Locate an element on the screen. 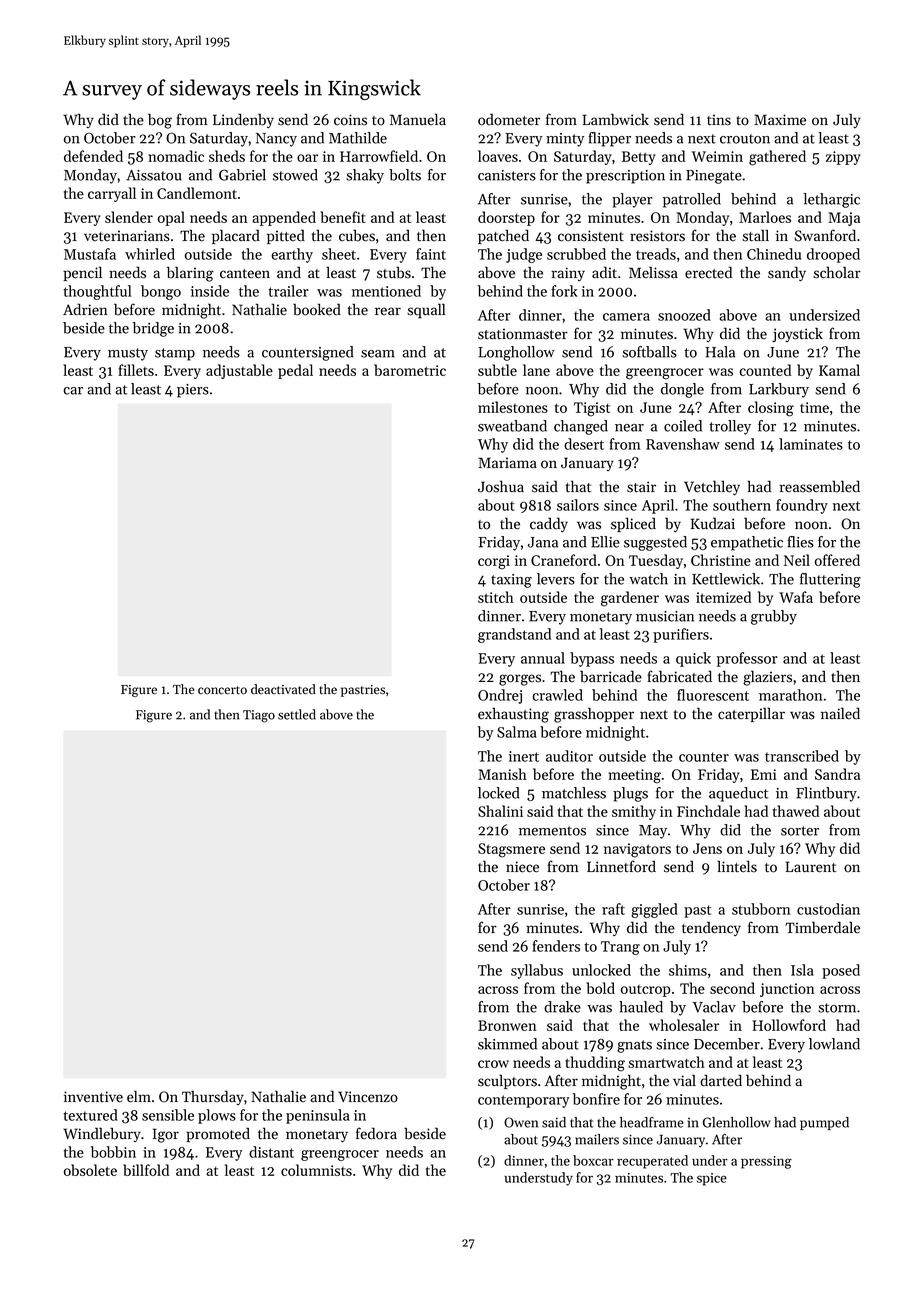  Tiago is located at coordinates (259, 716).
